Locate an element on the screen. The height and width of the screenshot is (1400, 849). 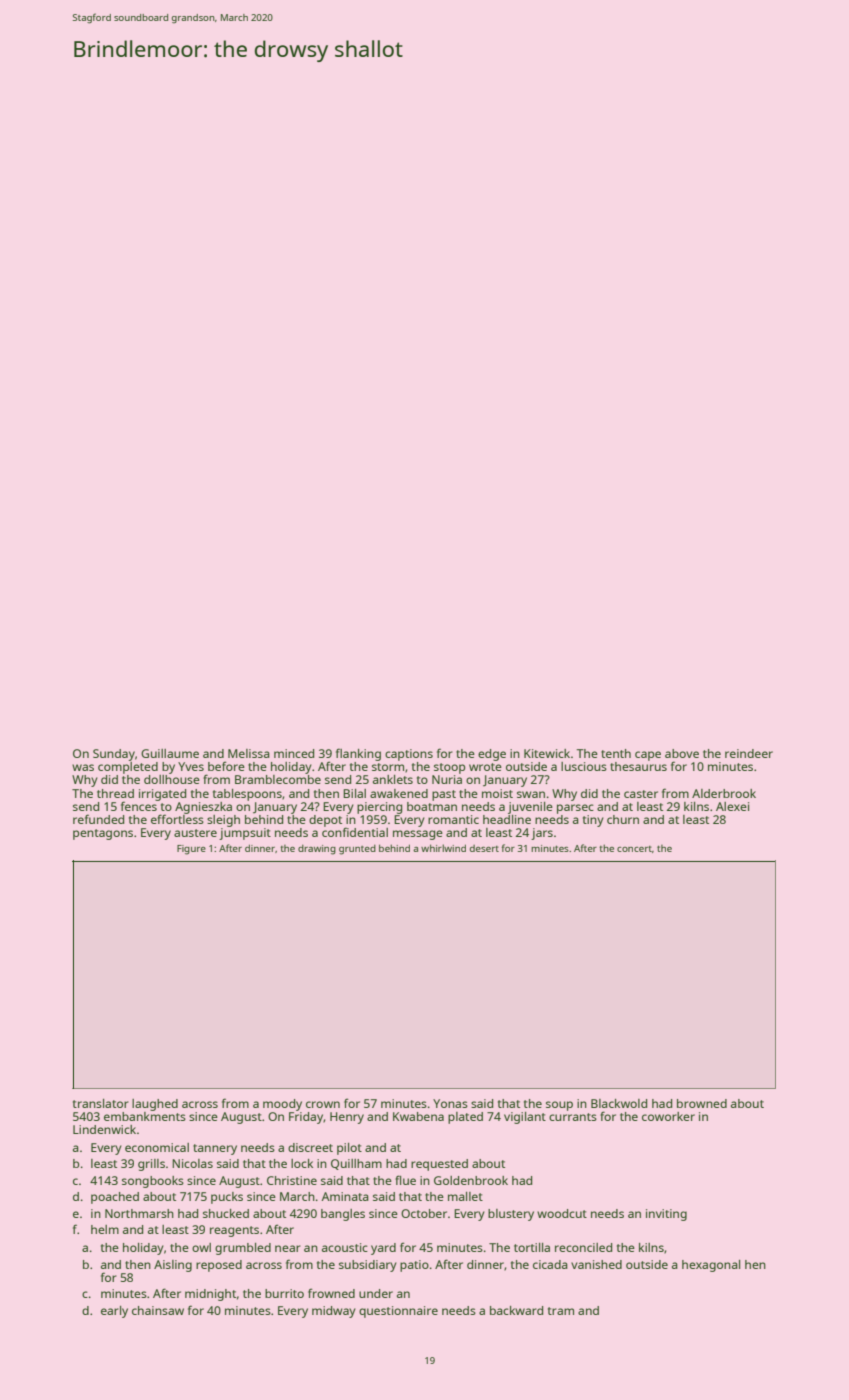
woodcut is located at coordinates (562, 1213).
